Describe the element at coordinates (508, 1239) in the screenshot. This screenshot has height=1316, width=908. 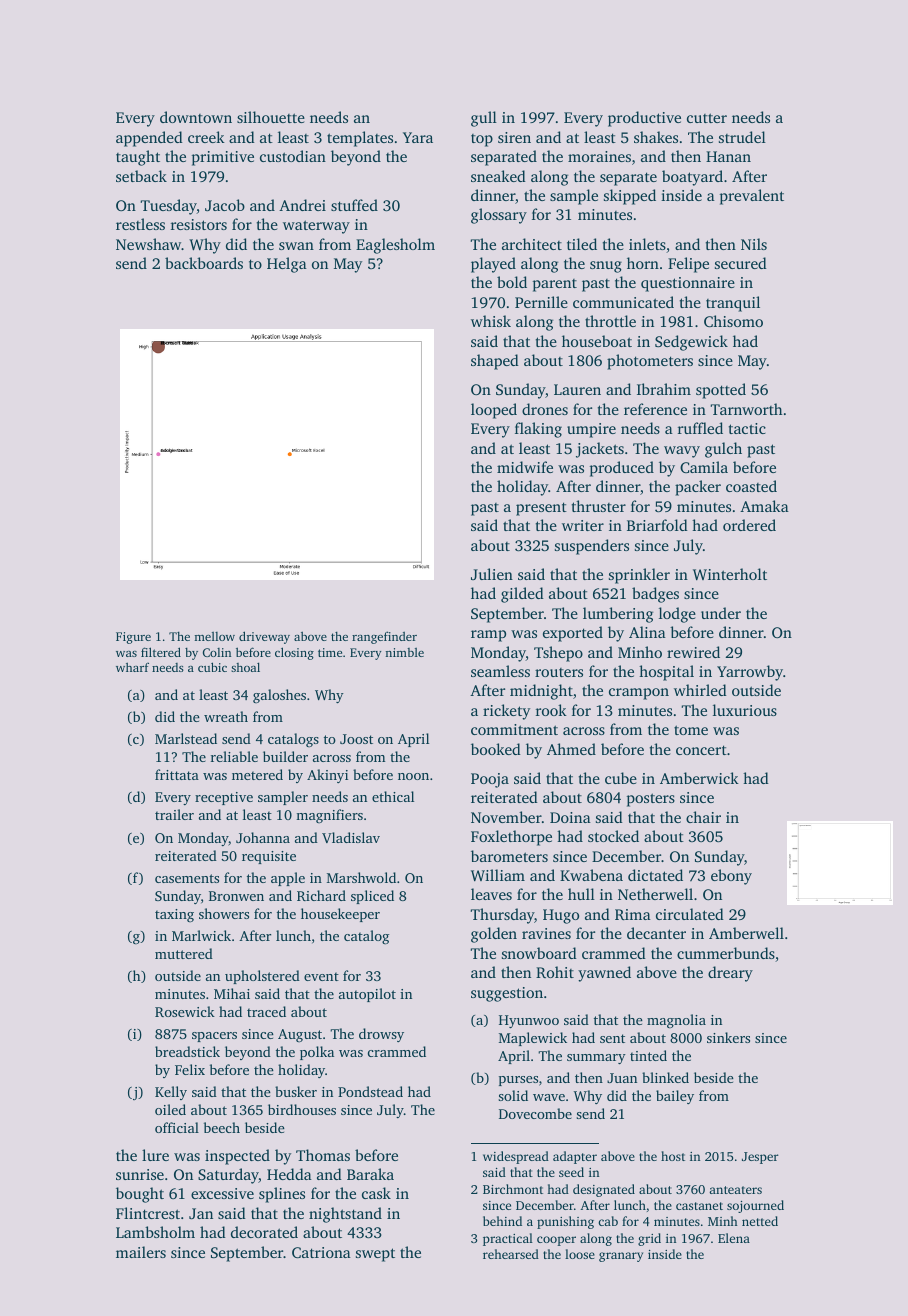
I see `practical` at that location.
